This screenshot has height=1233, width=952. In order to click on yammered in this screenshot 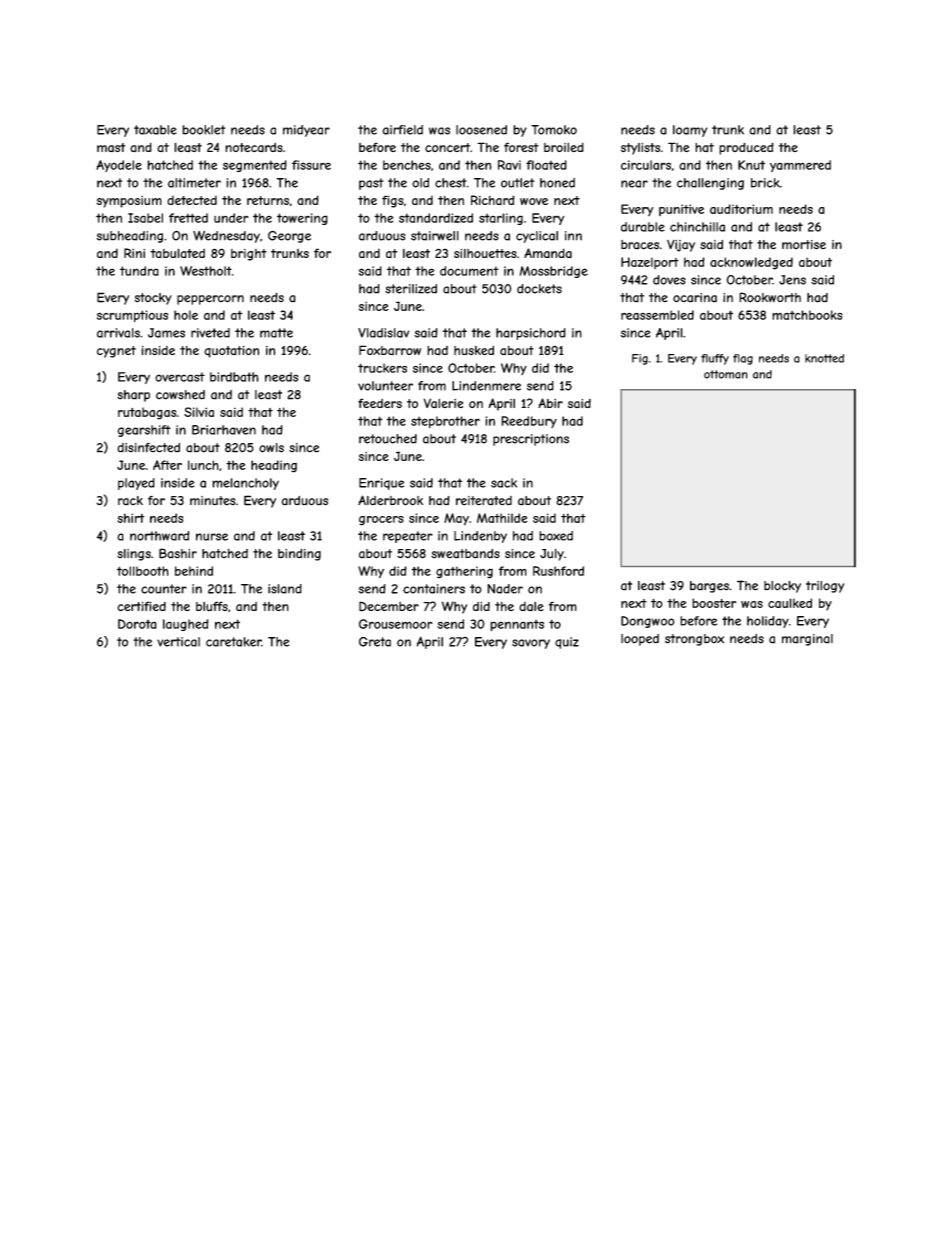, I will do `click(800, 166)`.
